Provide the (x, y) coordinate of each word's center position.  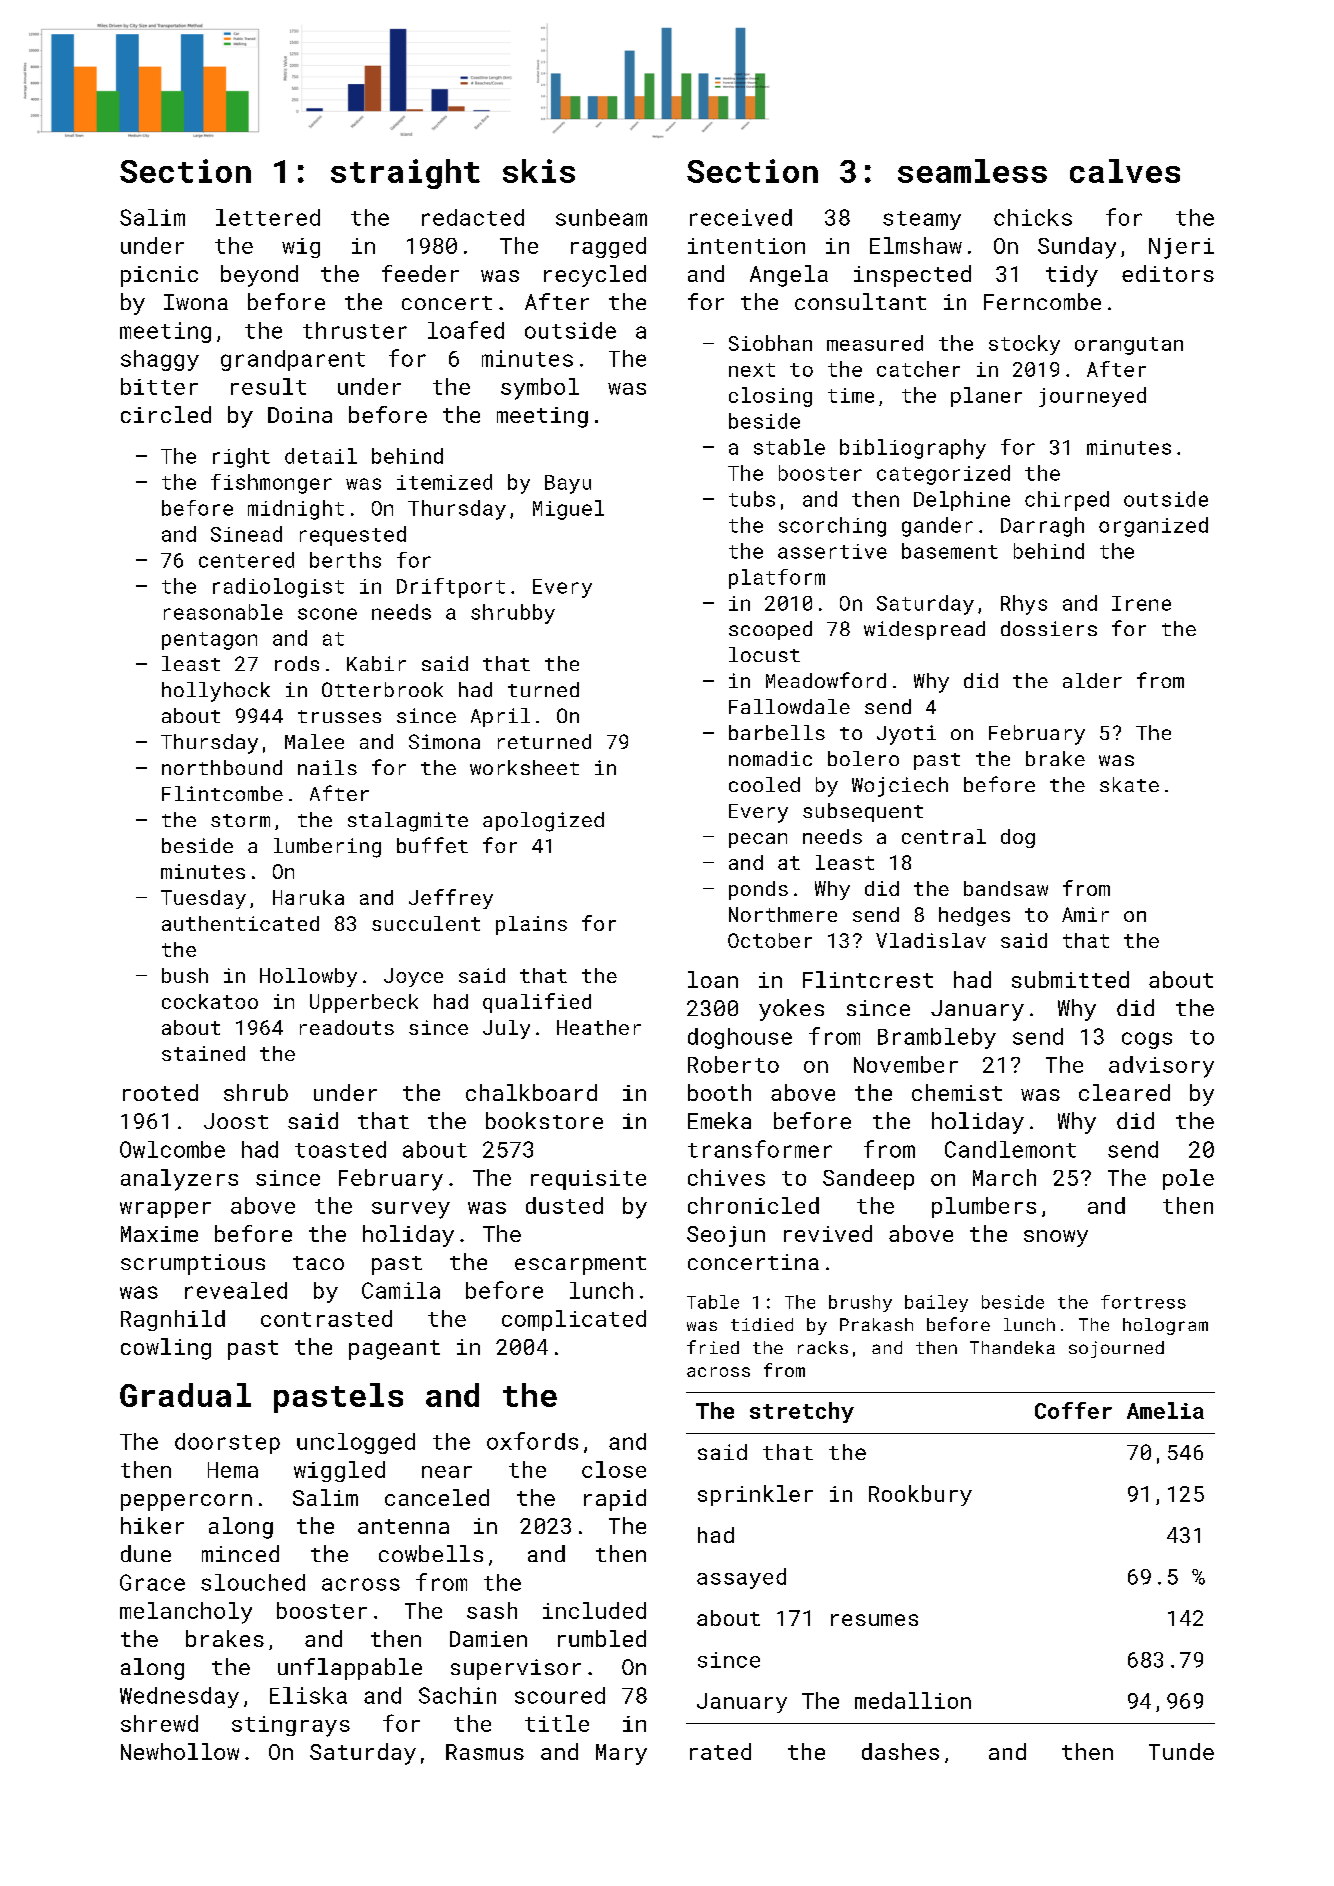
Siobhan (770, 343)
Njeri (1181, 248)
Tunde (1181, 1751)
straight (405, 174)
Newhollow (180, 1751)
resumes (874, 1620)
